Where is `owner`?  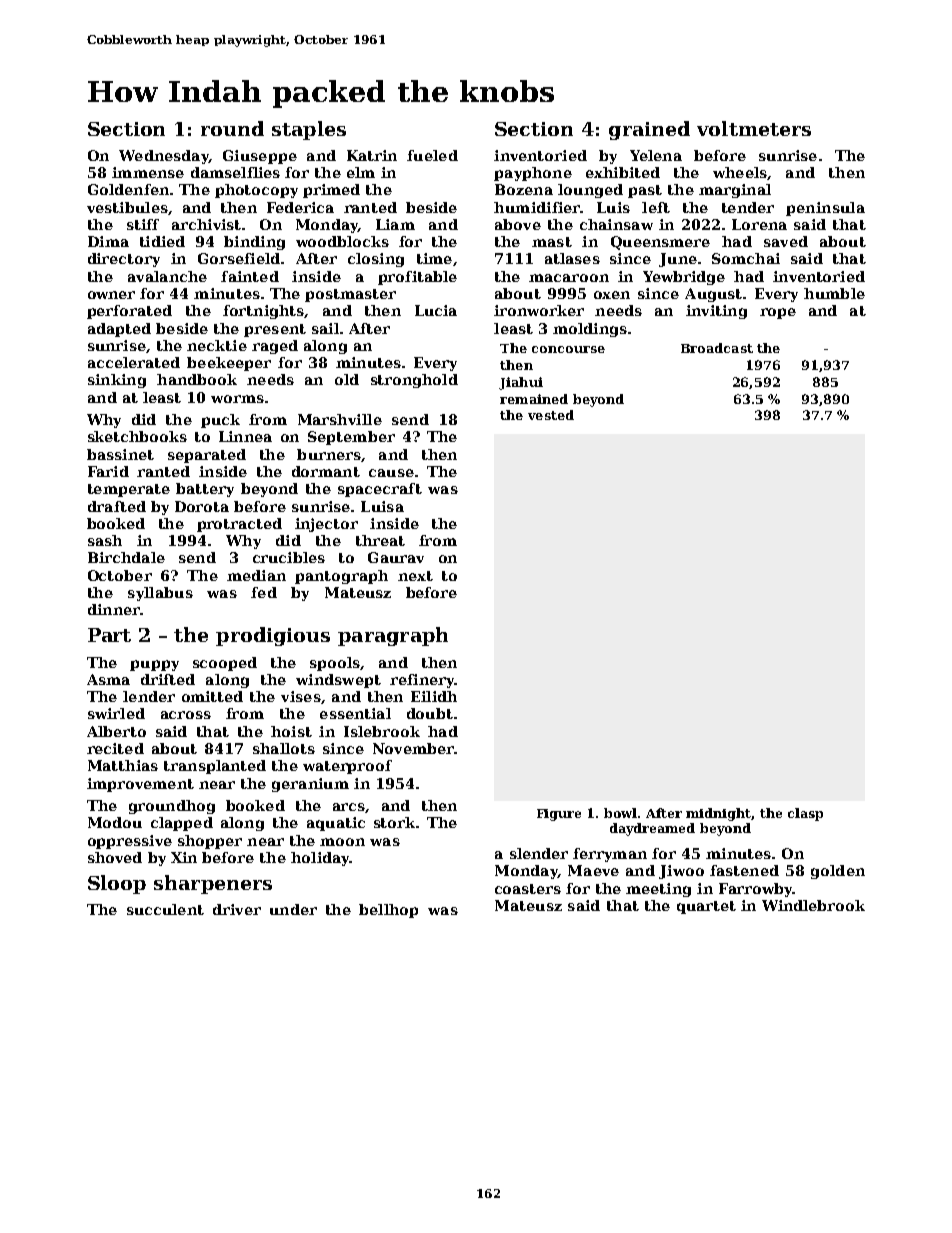 owner is located at coordinates (111, 295).
